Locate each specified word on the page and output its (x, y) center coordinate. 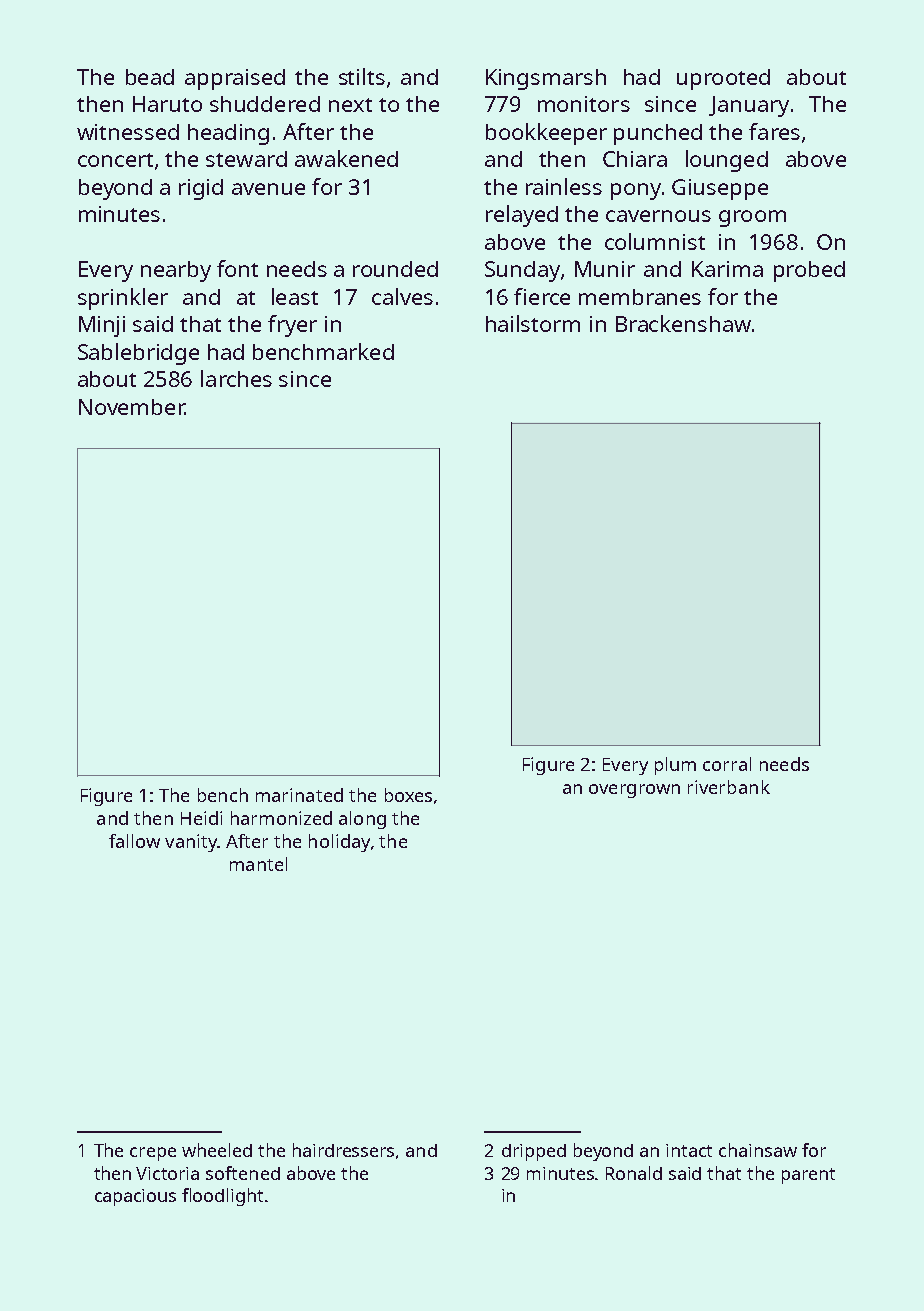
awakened (346, 158)
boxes (408, 795)
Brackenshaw (683, 323)
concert (115, 160)
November (132, 407)
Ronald (634, 1173)
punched (658, 134)
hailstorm (533, 323)
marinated (299, 795)
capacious (135, 1197)
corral (727, 764)
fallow (134, 841)
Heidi (201, 818)
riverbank (729, 787)
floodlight (222, 1197)
